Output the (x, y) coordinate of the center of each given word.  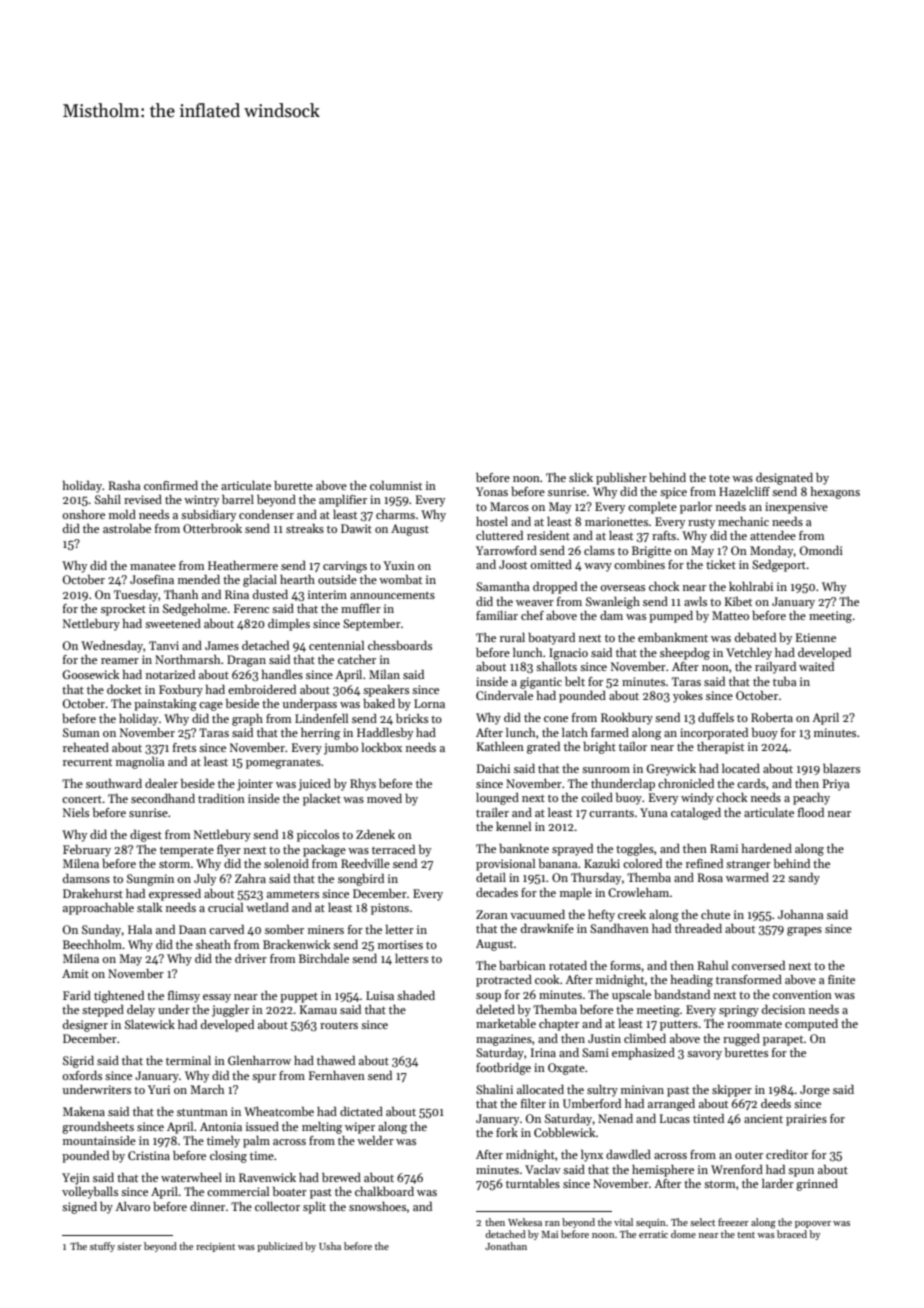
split (314, 1208)
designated (784, 479)
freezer (733, 1222)
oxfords (82, 1075)
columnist (396, 485)
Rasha (125, 485)
